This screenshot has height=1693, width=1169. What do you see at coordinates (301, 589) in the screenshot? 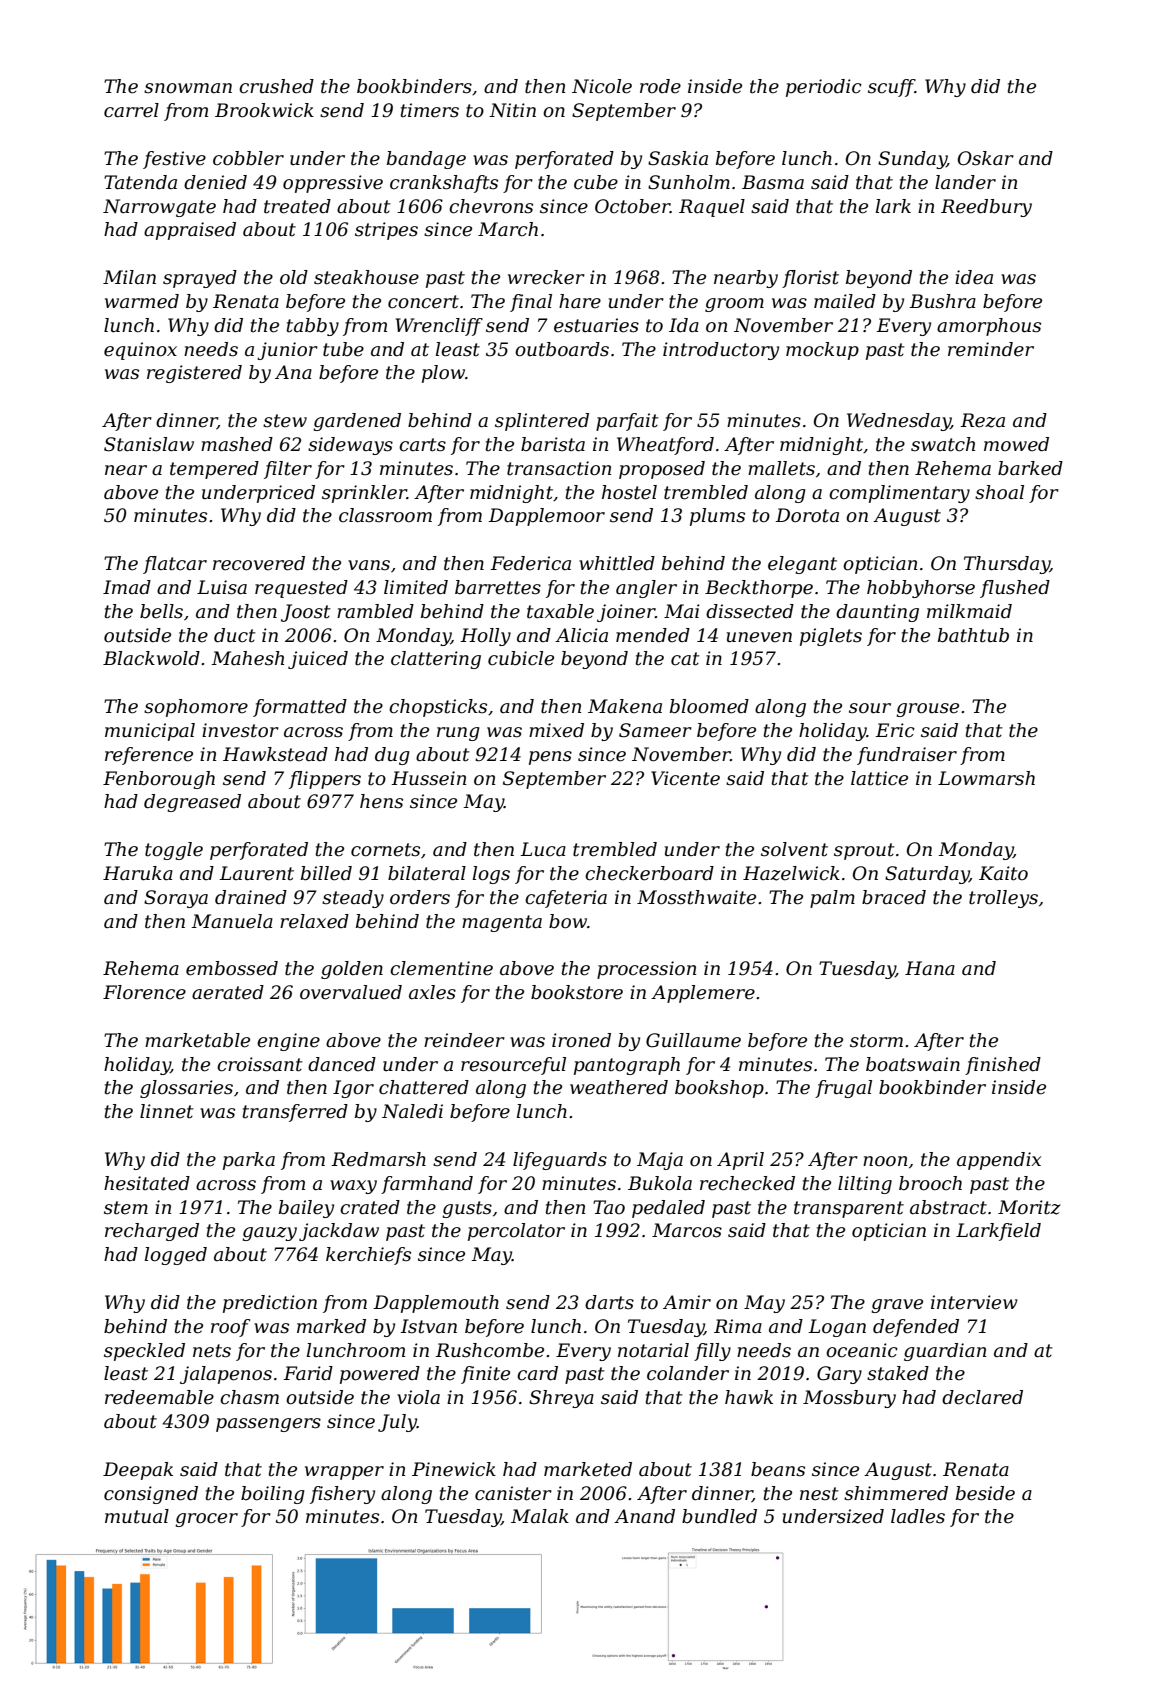
I see `requested` at bounding box center [301, 589].
